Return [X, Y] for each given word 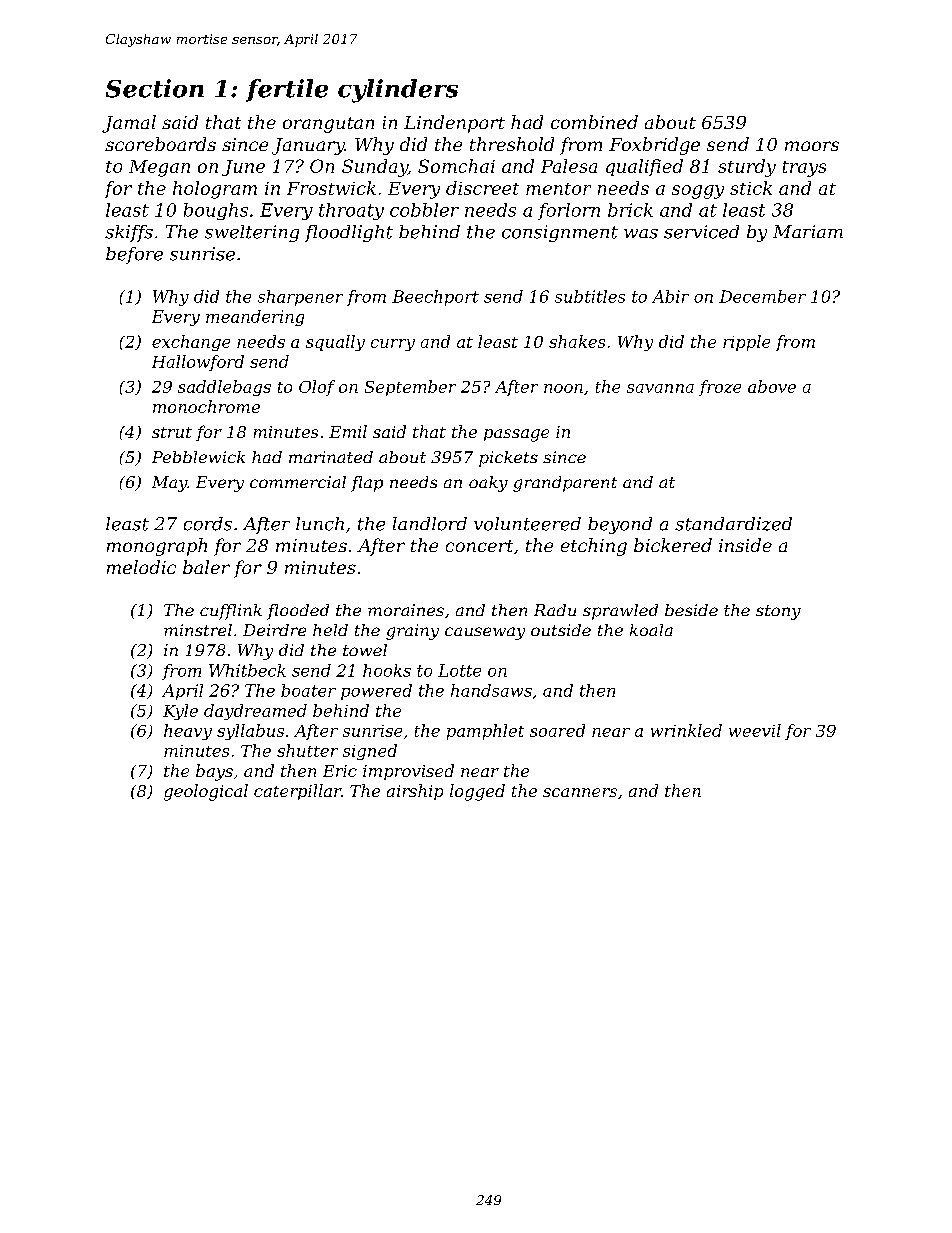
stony [778, 612]
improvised [408, 772]
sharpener [300, 298]
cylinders [398, 91]
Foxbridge [654, 146]
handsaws [491, 690]
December [762, 296]
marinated [331, 457]
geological [206, 792]
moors [812, 146]
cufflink [231, 612]
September [410, 388]
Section [155, 88]
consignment [560, 233]
